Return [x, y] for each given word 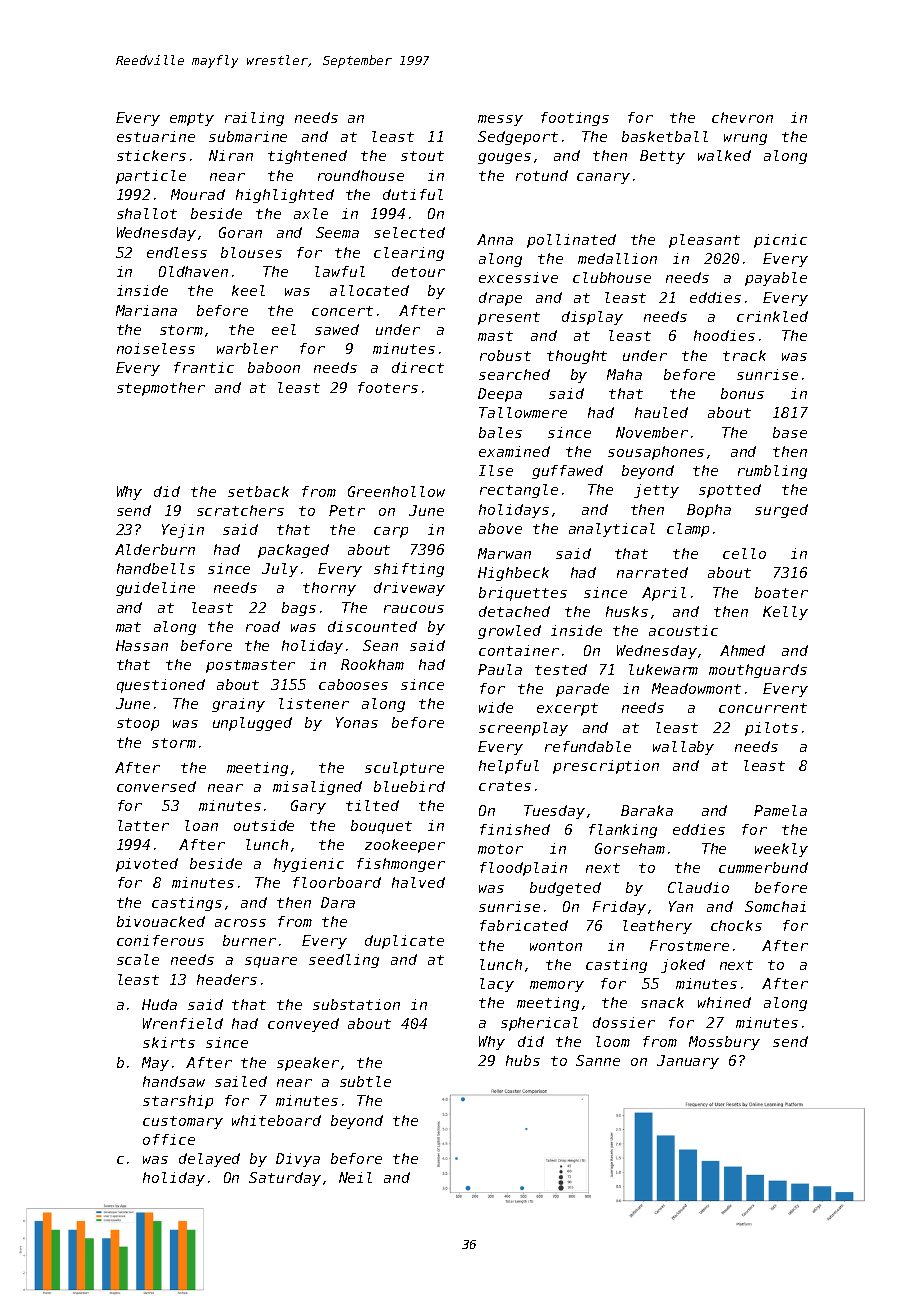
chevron [742, 117]
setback [258, 491]
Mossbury [724, 1043]
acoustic [683, 630]
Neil [355, 1177]
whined [724, 1002]
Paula [500, 669]
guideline [155, 589]
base [790, 432]
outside [264, 825]
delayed [209, 1160]
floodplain [523, 869]
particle [151, 177]
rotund [542, 175]
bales [500, 432]
